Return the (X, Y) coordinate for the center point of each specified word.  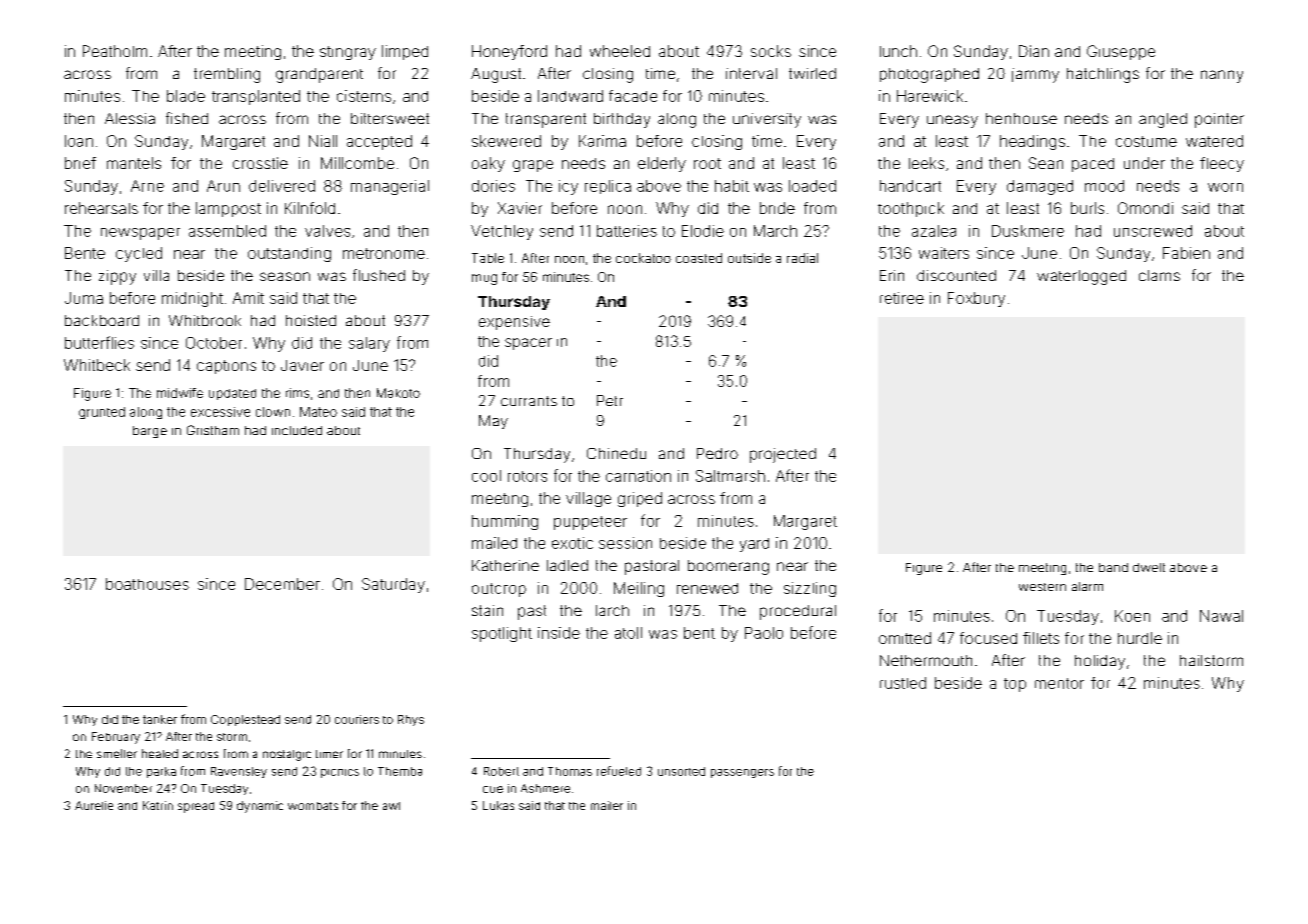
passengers (742, 773)
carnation (638, 476)
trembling (227, 75)
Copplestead (245, 720)
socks (771, 51)
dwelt (1149, 567)
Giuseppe (1121, 52)
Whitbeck (97, 365)
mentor (1059, 683)
